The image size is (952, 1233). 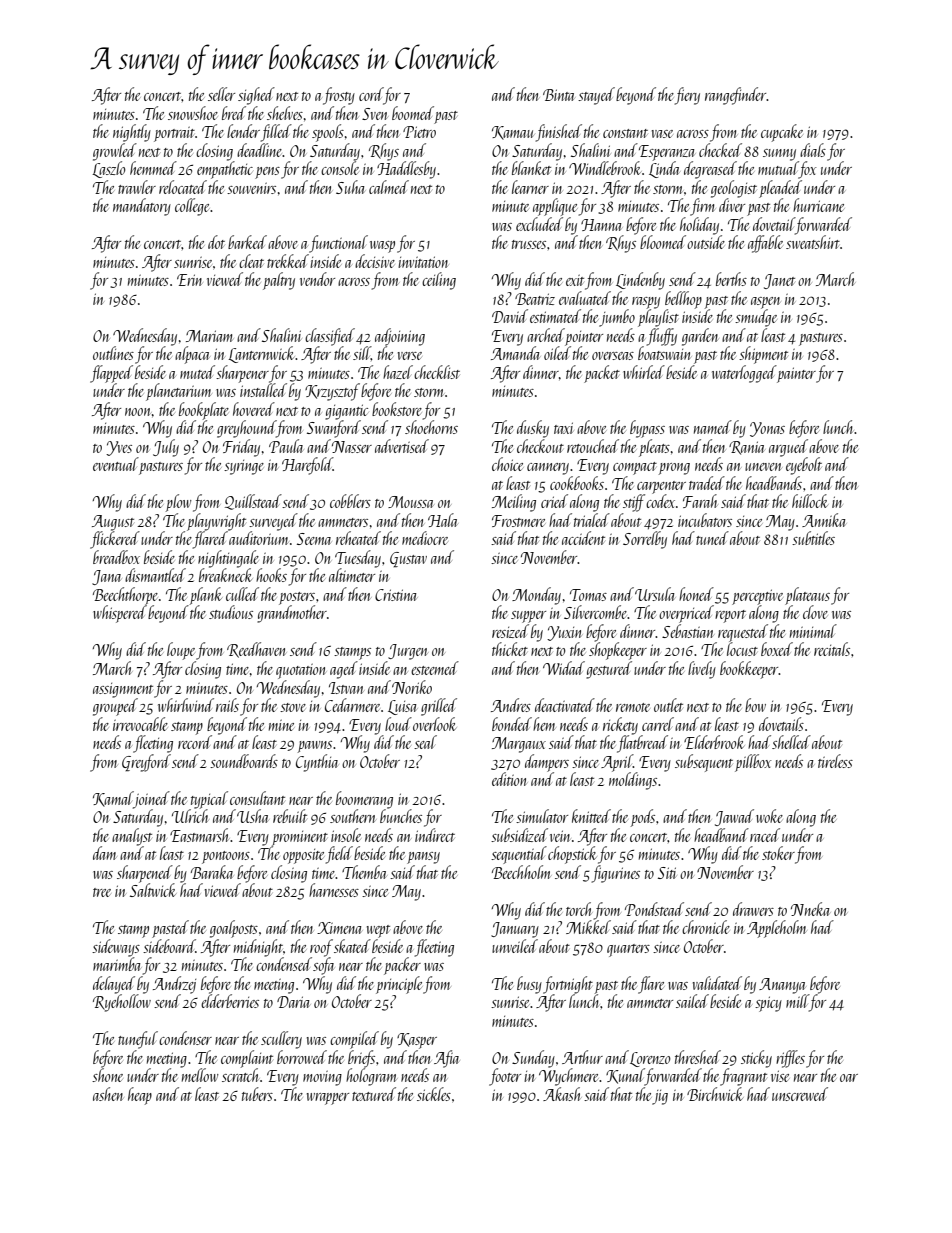 I want to click on souvenirs, so click(x=251, y=188).
